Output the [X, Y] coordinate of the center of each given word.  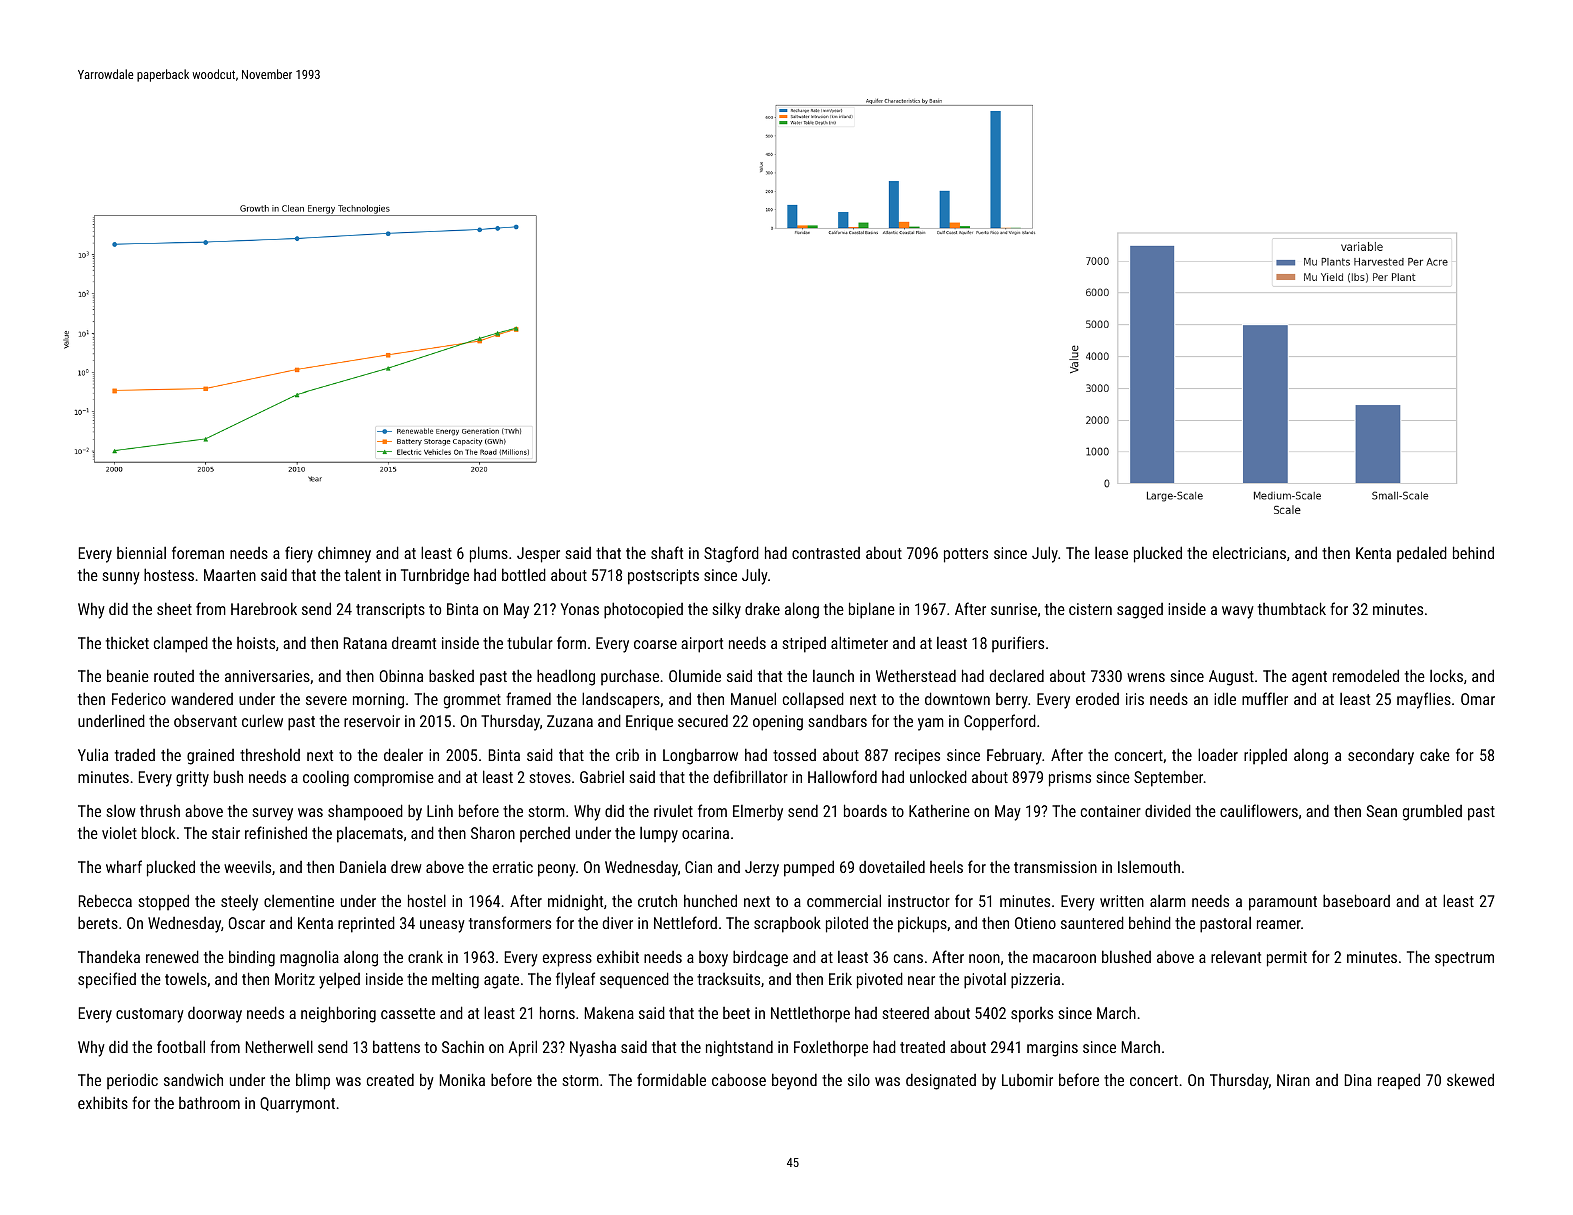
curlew [262, 720]
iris [1135, 699]
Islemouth [1149, 866]
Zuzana [570, 721]
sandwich [193, 1079]
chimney [344, 554]
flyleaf [575, 980]
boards [865, 810]
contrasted [826, 553]
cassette [408, 1013]
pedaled [1422, 554]
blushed [1126, 956]
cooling [326, 779]
